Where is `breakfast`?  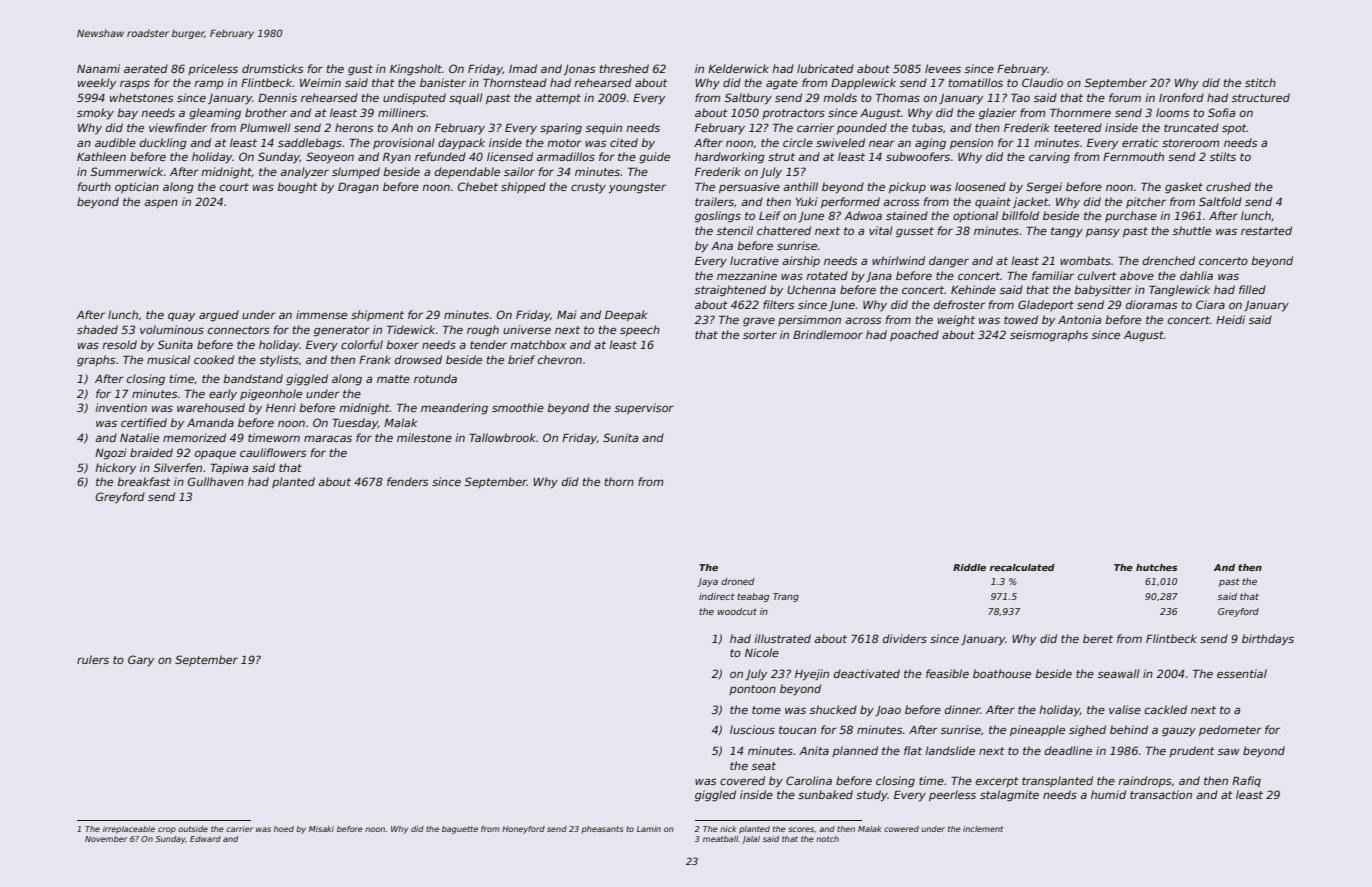 breakfast is located at coordinates (144, 481).
